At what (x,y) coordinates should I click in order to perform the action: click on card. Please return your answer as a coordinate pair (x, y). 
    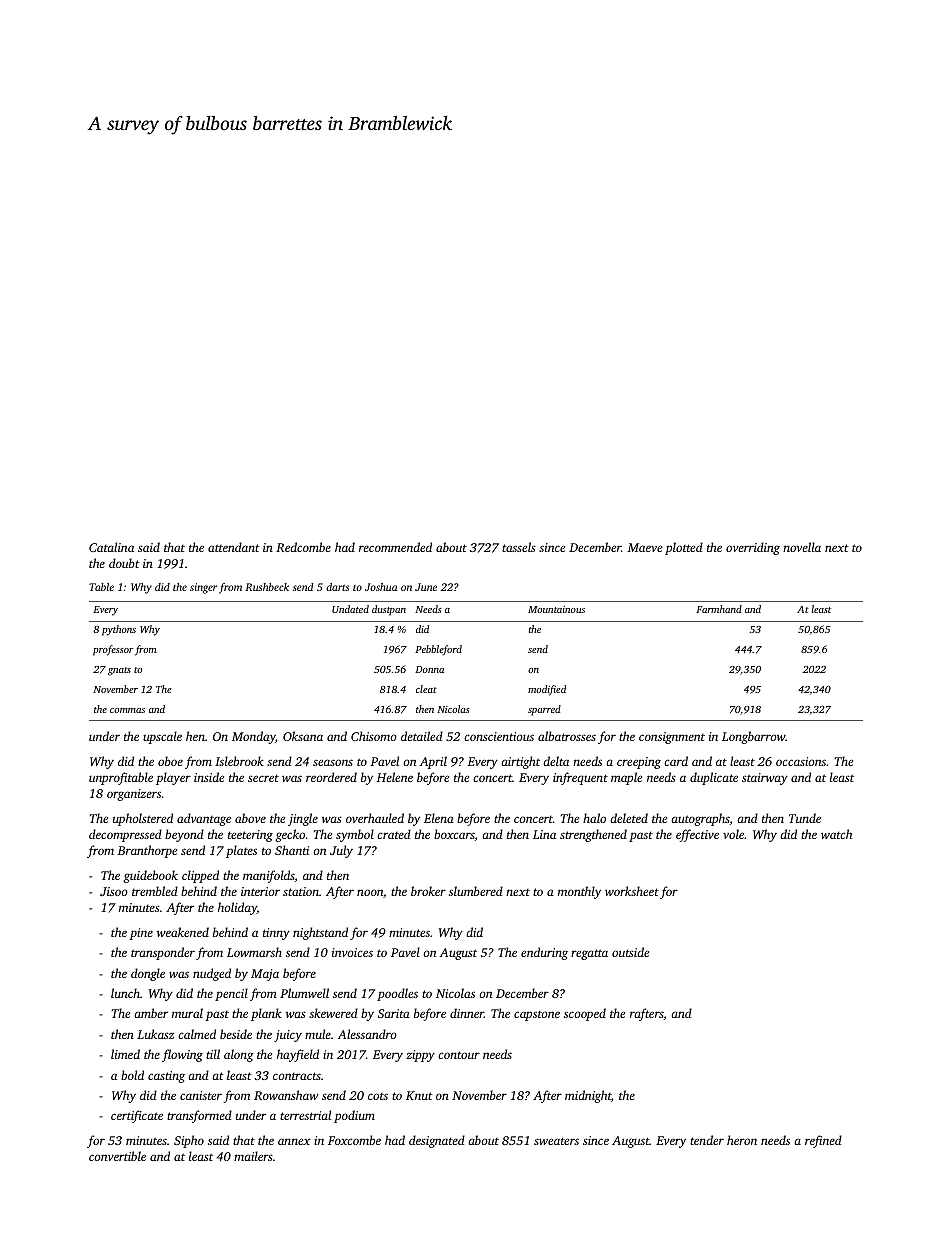
    Looking at the image, I should click on (676, 761).
